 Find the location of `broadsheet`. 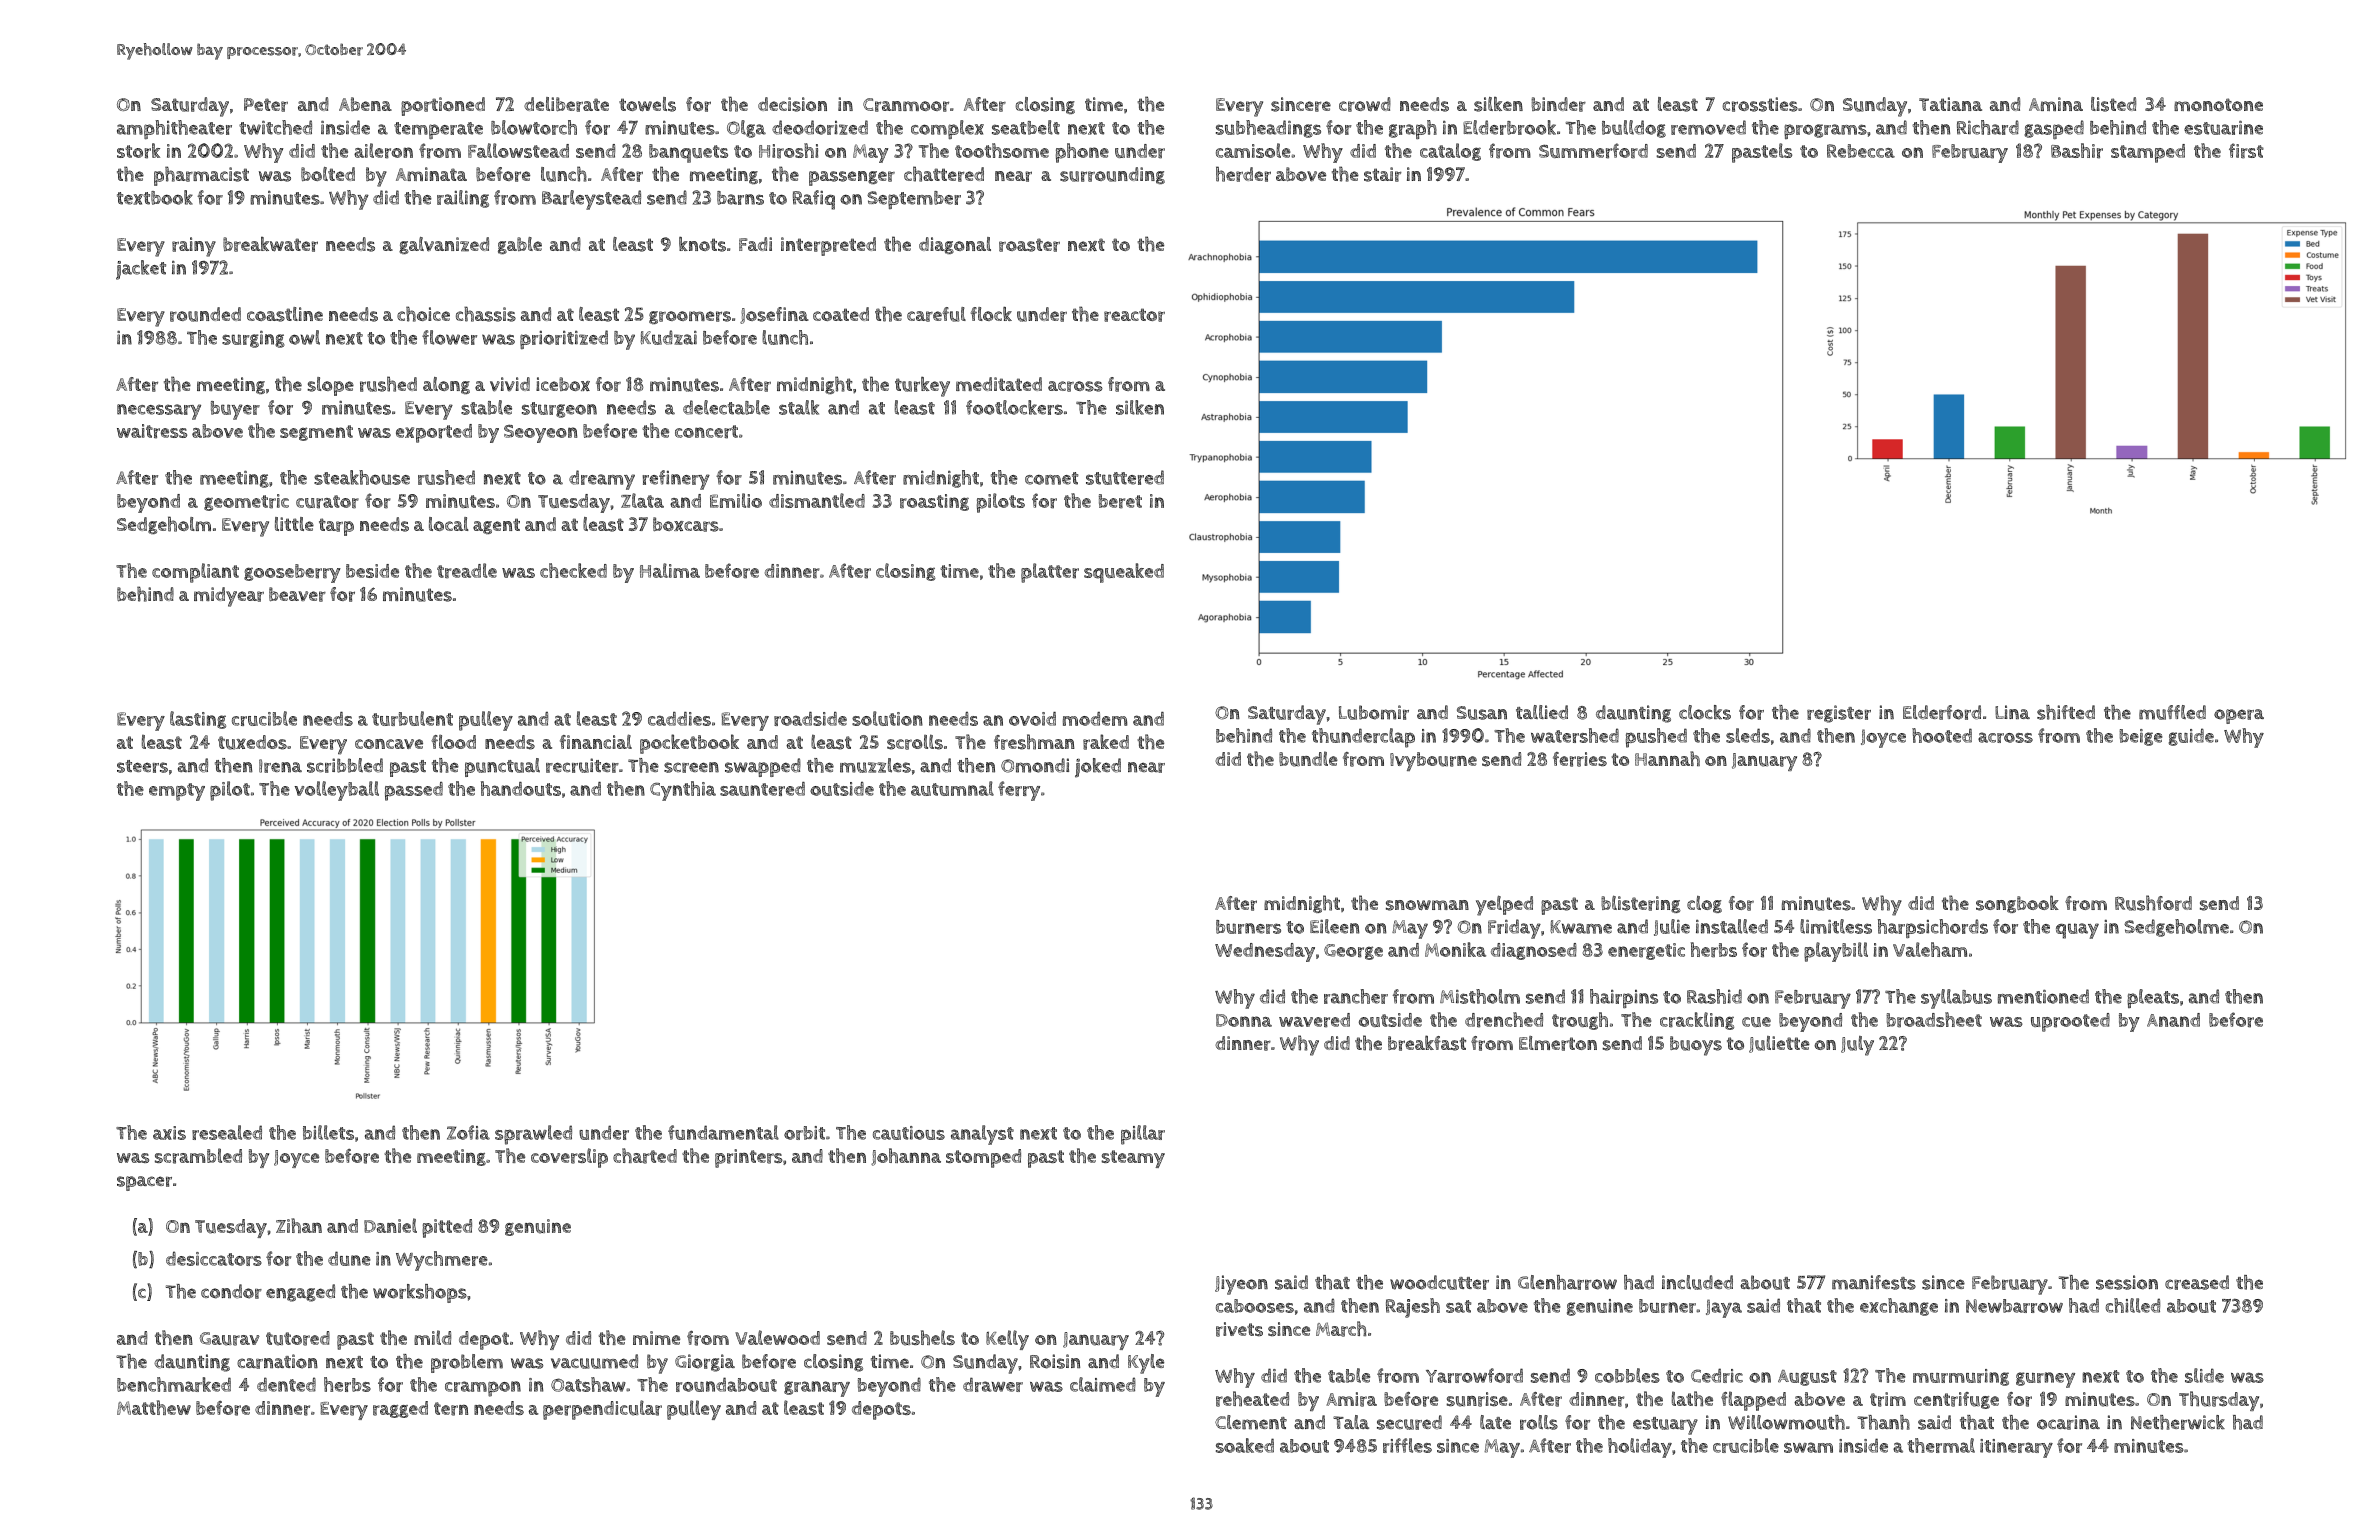

broadsheet is located at coordinates (1934, 1020).
